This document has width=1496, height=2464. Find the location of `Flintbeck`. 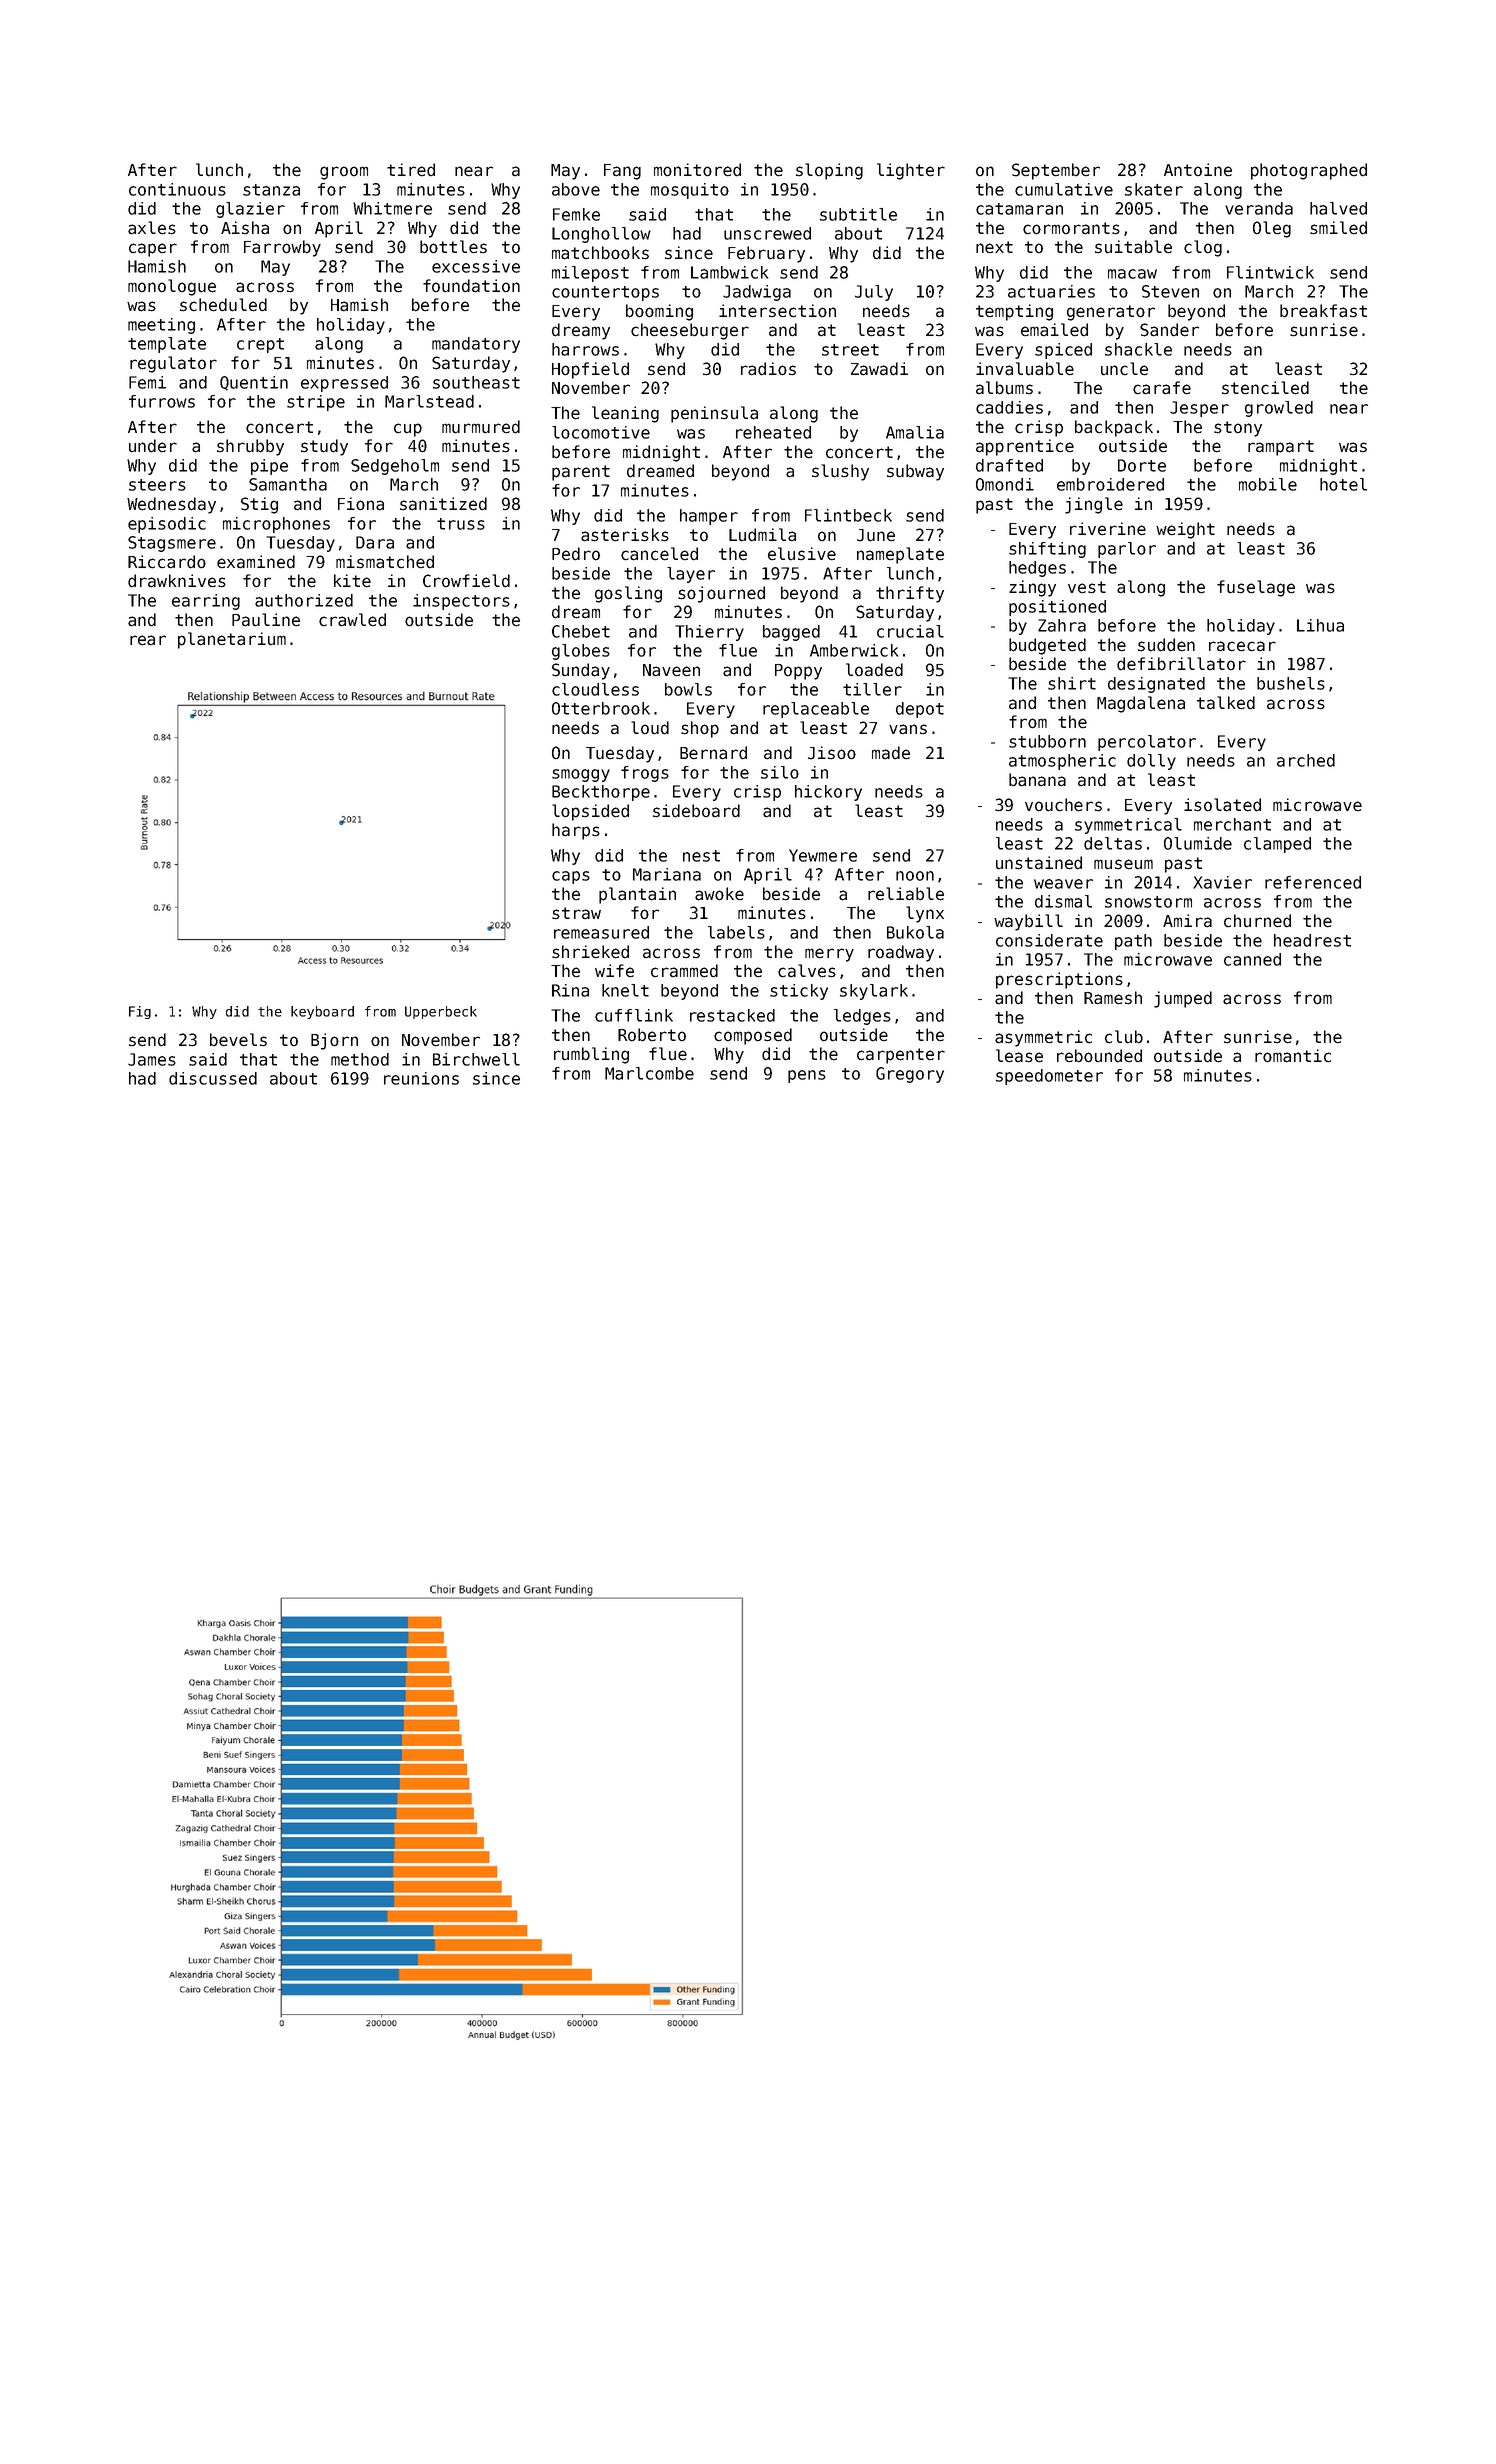

Flintbeck is located at coordinates (848, 515).
